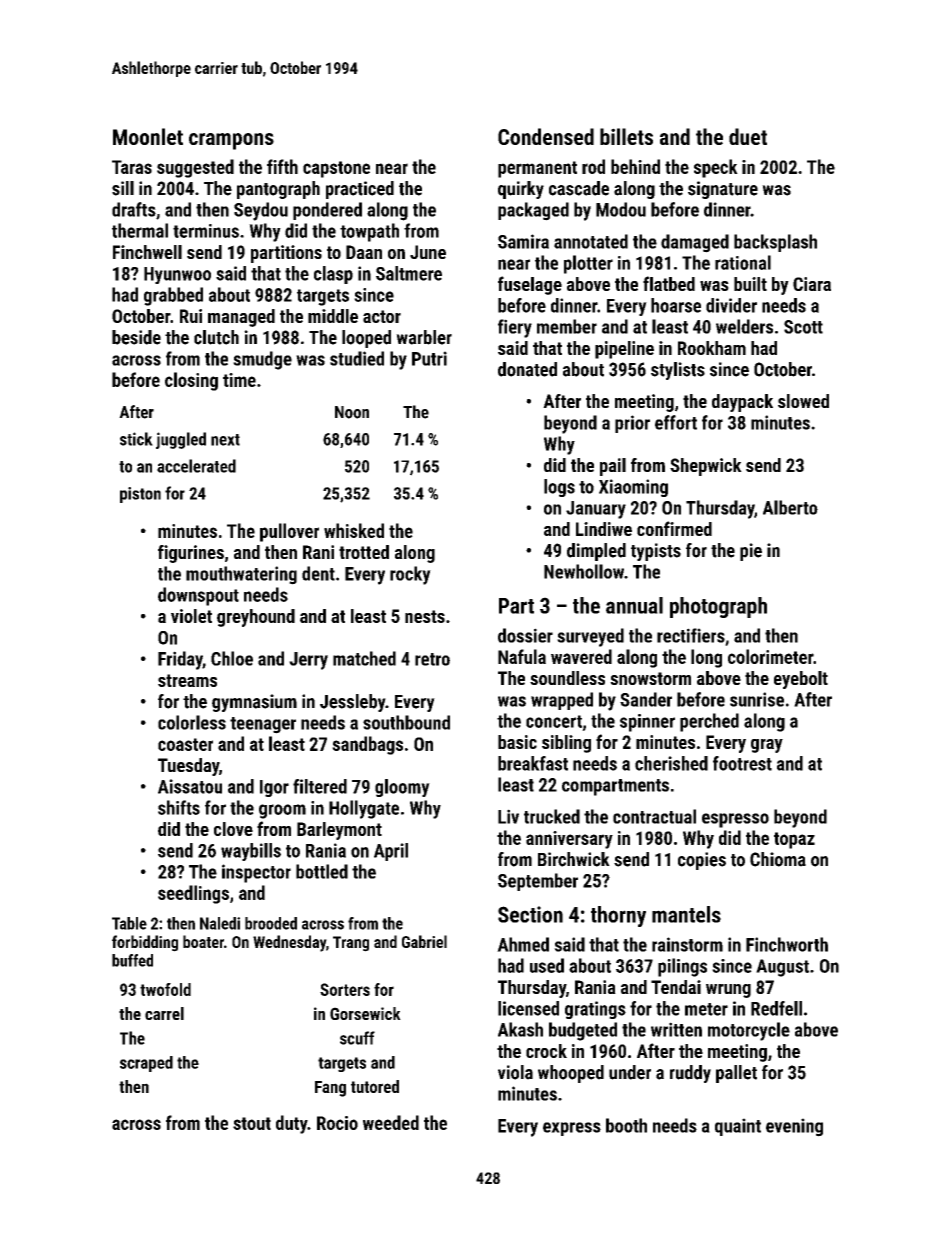 The height and width of the image is (1233, 952). I want to click on Condensed, so click(546, 136).
